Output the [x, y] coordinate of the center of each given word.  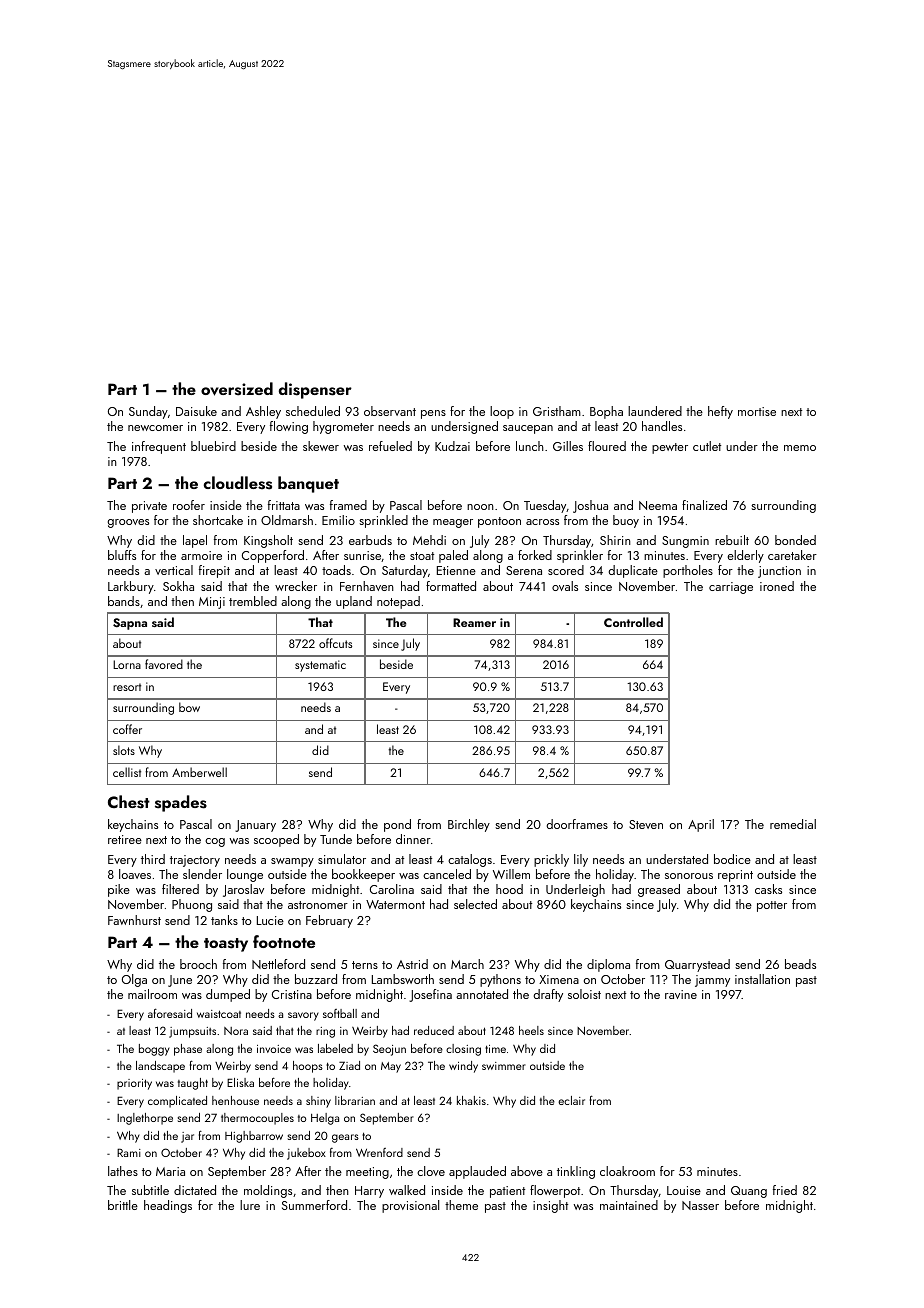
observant [390, 411]
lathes [123, 1171]
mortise [757, 411]
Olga [134, 980]
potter [772, 906]
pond [397, 825]
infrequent [159, 447]
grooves [128, 523]
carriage [731, 588]
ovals [565, 586]
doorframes [577, 824]
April [701, 825]
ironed [777, 586]
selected [475, 904]
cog [215, 842]
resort [127, 687]
